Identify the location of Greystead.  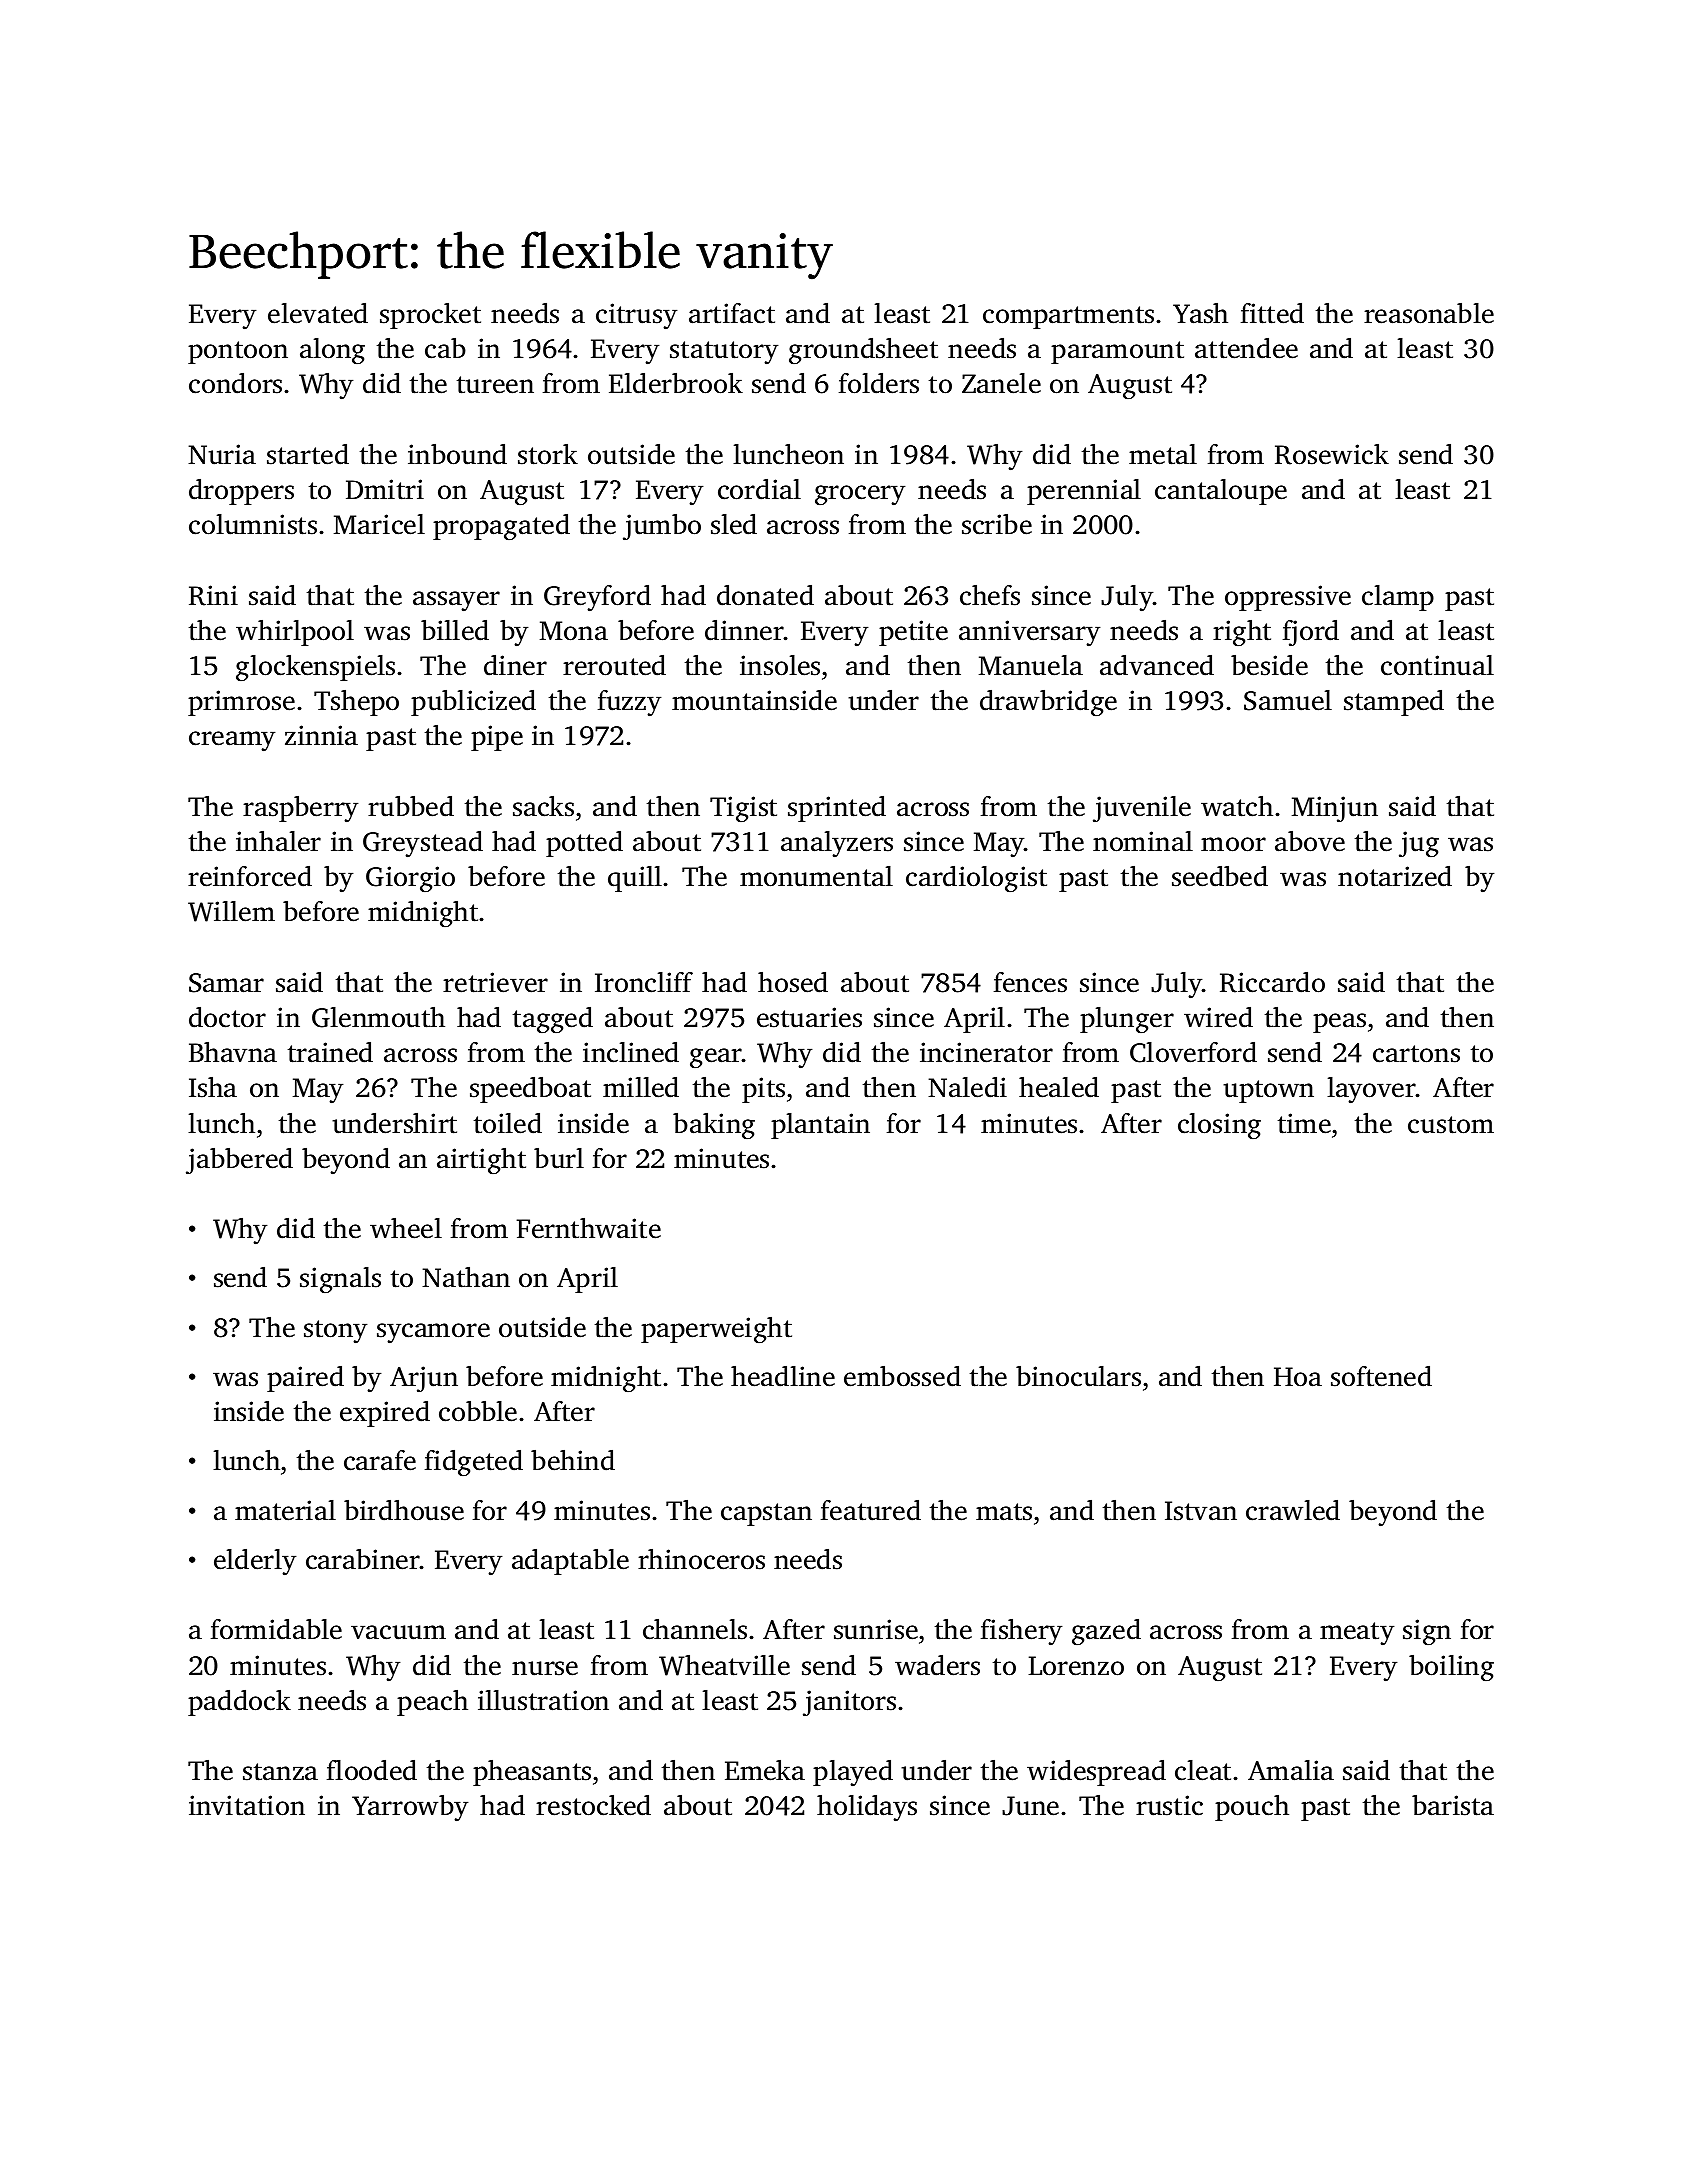
(423, 844).
